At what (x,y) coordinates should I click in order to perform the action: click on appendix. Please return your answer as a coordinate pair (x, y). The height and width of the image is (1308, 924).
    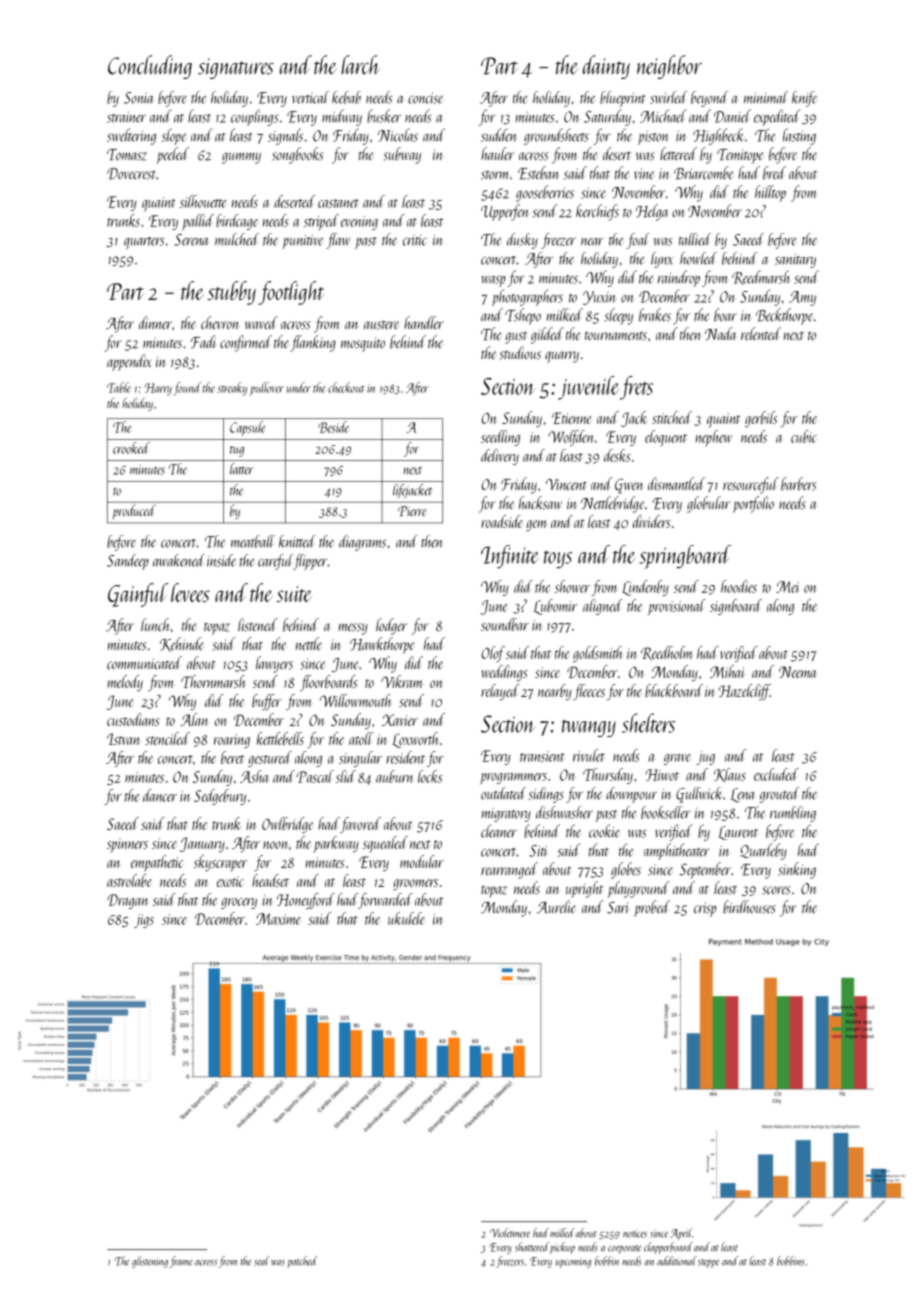
    Looking at the image, I should click on (129, 362).
